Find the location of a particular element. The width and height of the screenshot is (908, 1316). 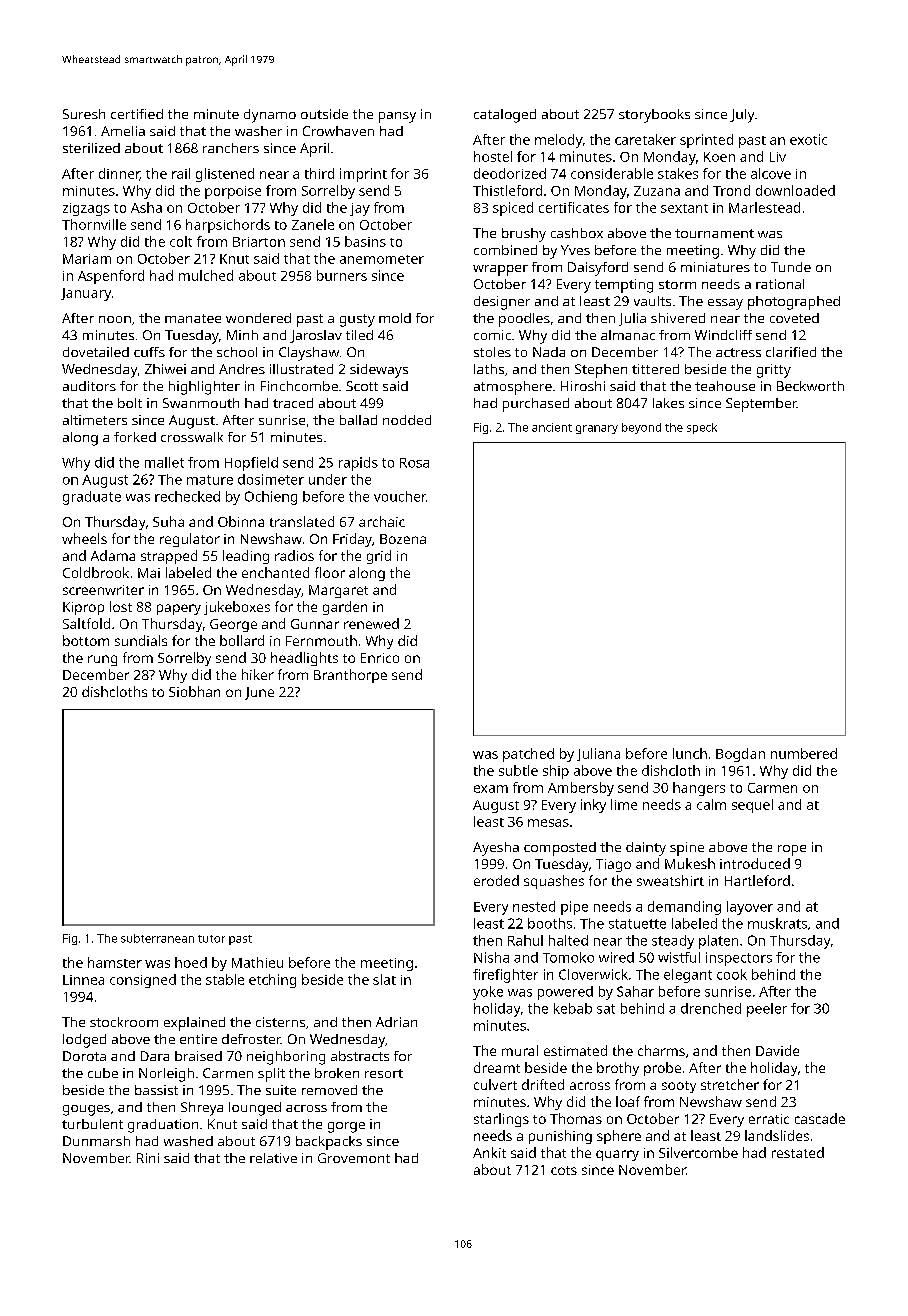

September is located at coordinates (761, 405).
